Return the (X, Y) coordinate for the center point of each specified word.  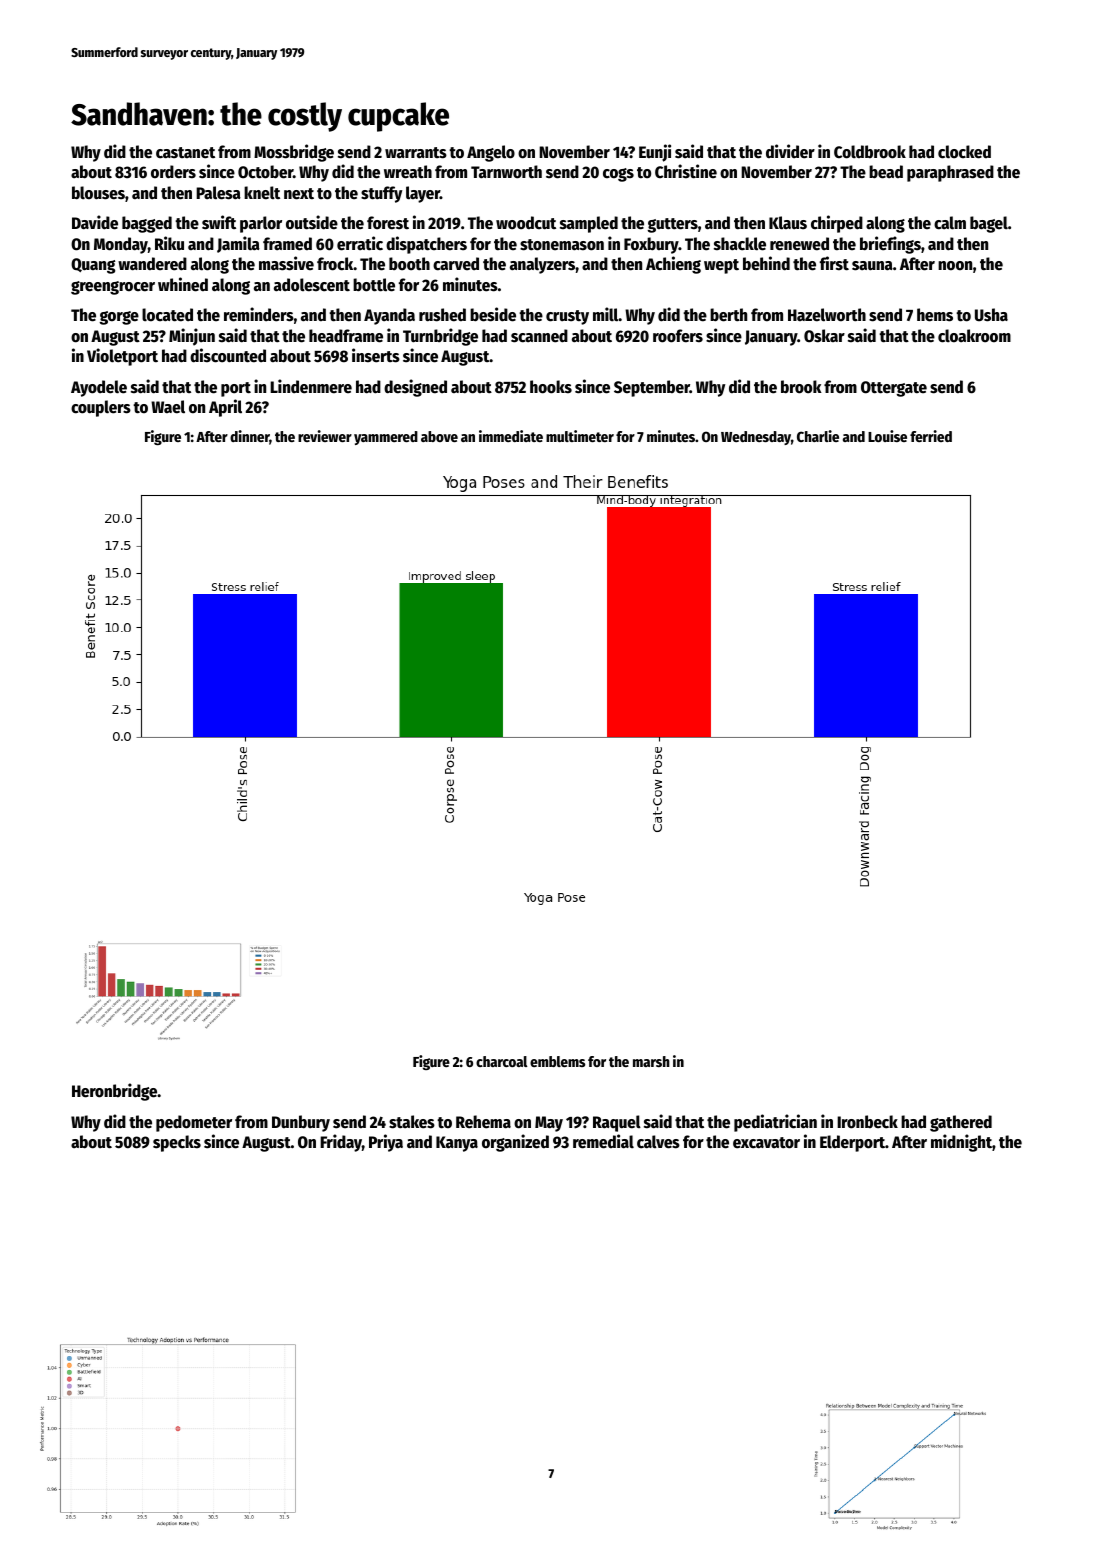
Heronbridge (114, 1092)
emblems (557, 1061)
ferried (931, 436)
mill (606, 314)
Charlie (818, 436)
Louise (887, 436)
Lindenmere (311, 386)
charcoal (501, 1061)
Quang (93, 266)
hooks (551, 387)
